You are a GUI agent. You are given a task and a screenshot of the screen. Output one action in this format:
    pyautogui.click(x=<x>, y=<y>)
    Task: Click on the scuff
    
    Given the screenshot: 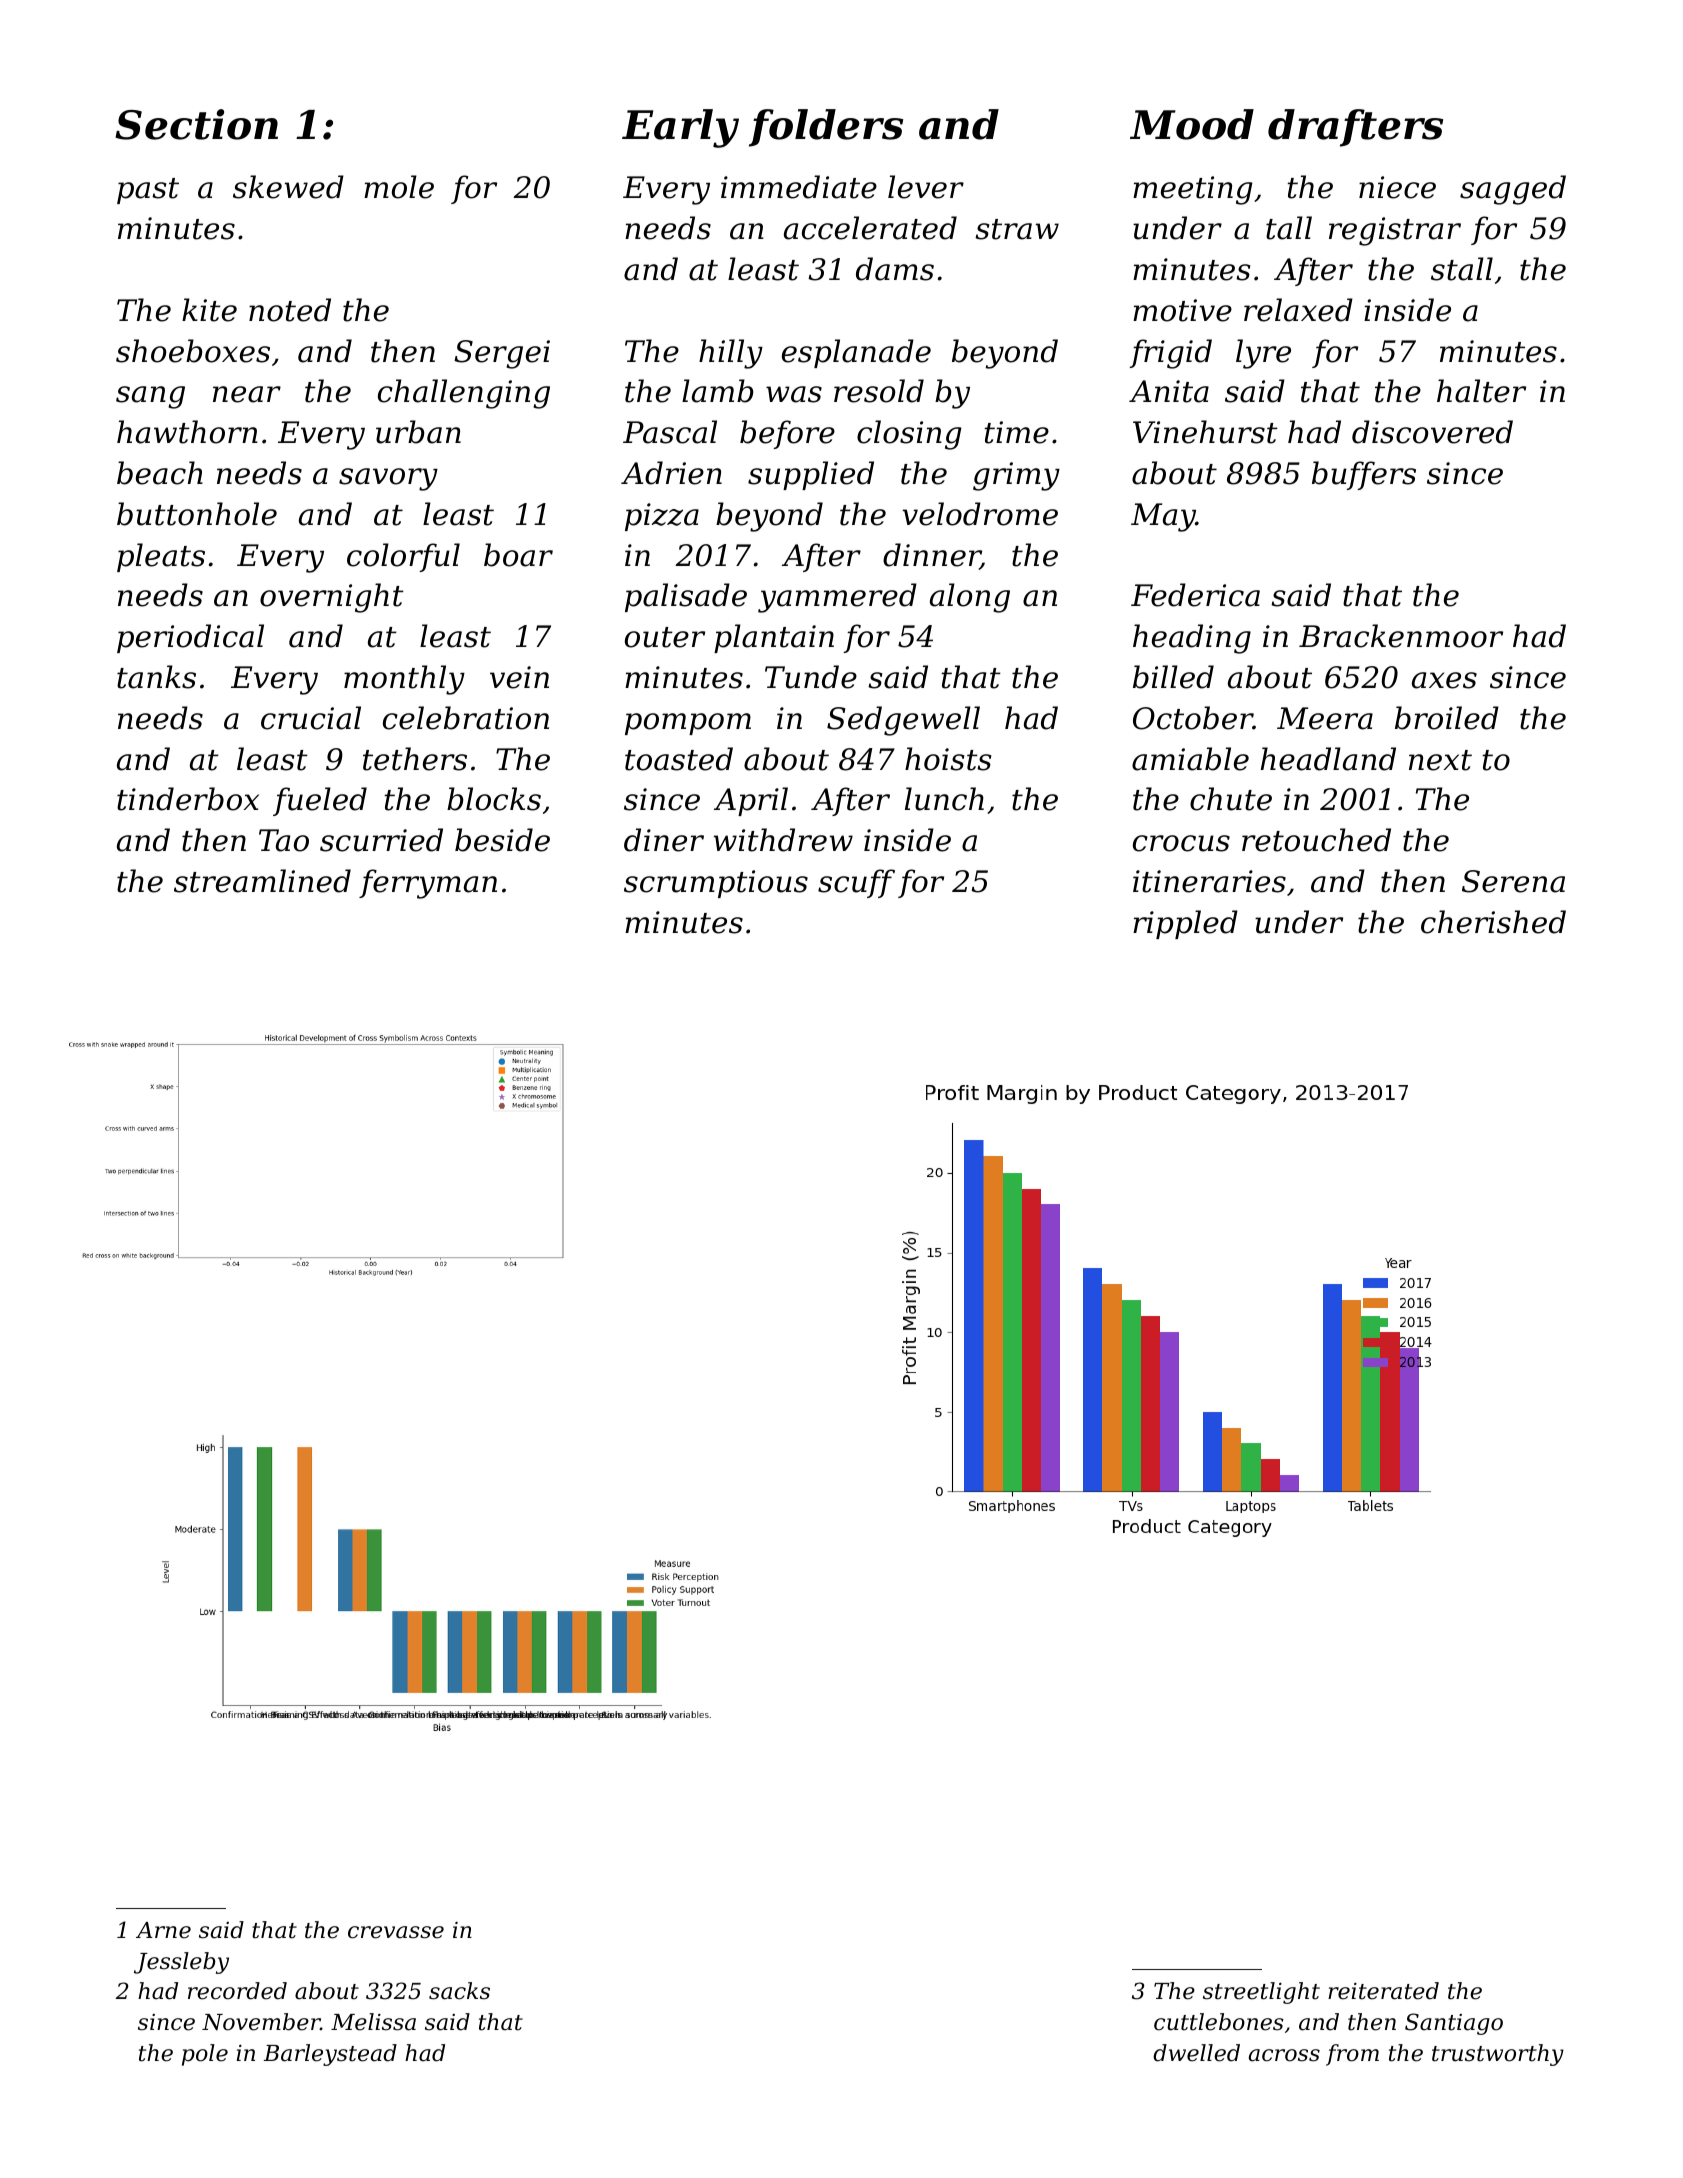 What is the action you would take?
    pyautogui.click(x=856, y=883)
